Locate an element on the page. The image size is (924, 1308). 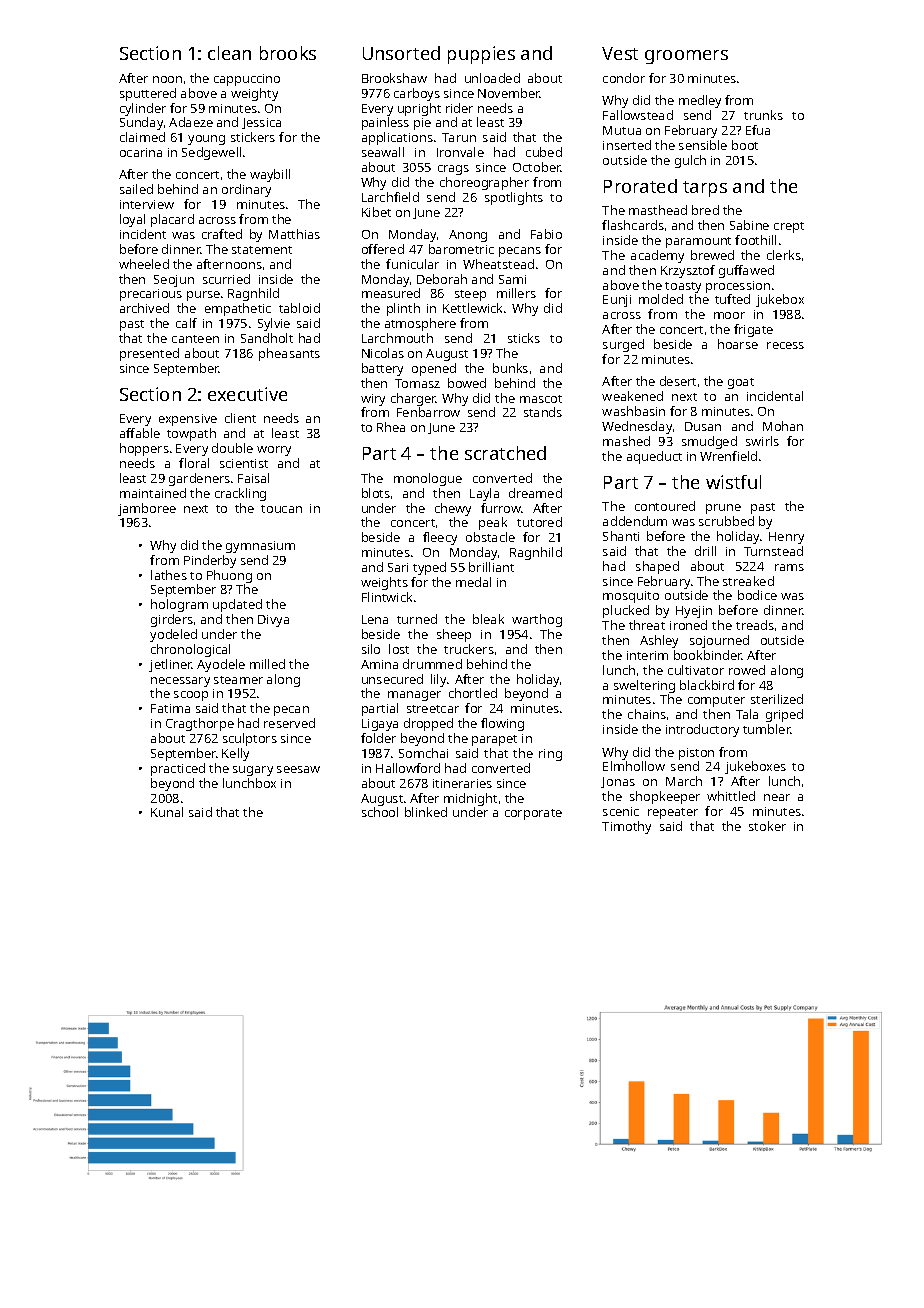
puppies is located at coordinates (481, 55).
